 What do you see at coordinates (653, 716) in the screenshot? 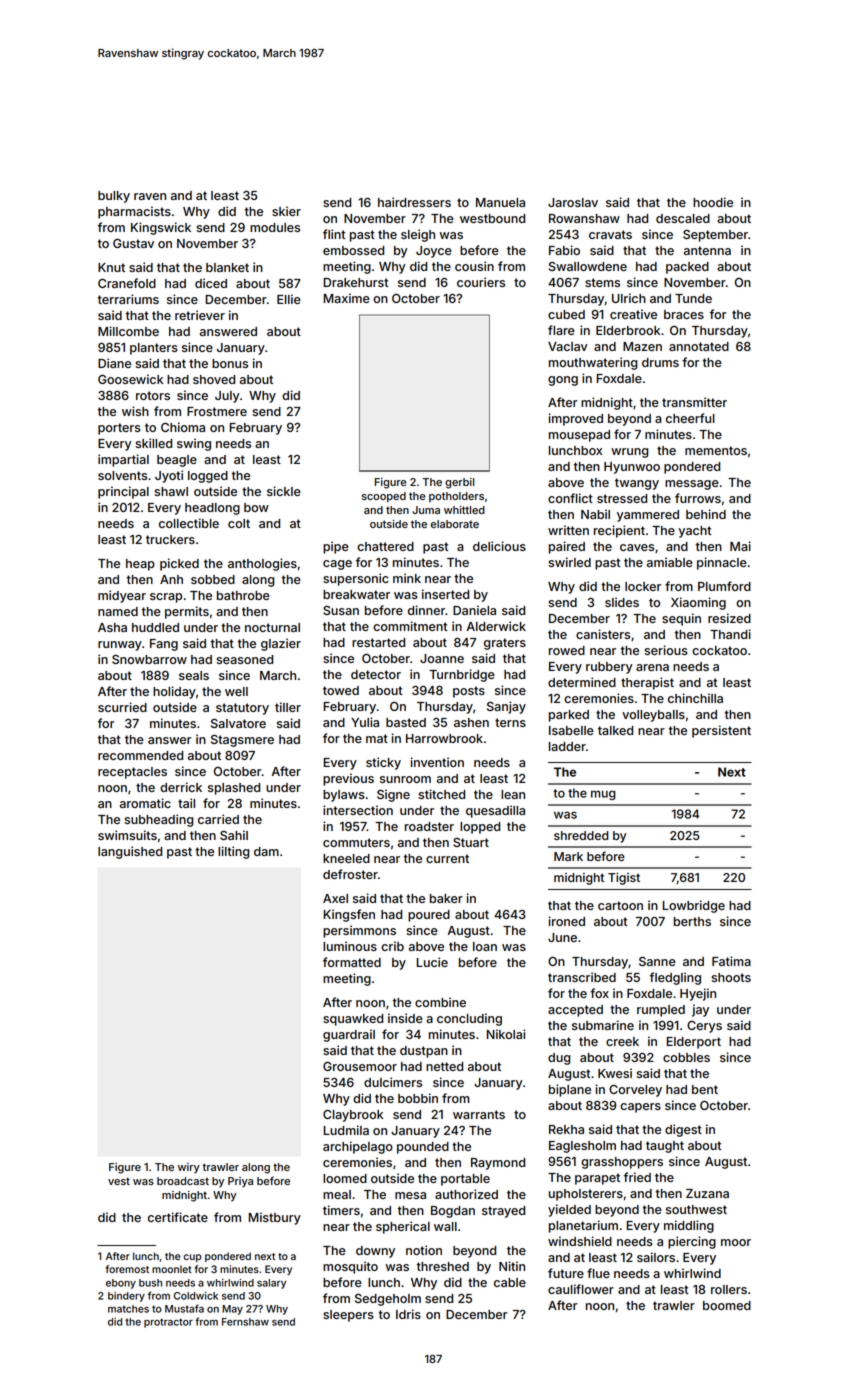
I see `volleyballs` at bounding box center [653, 716].
